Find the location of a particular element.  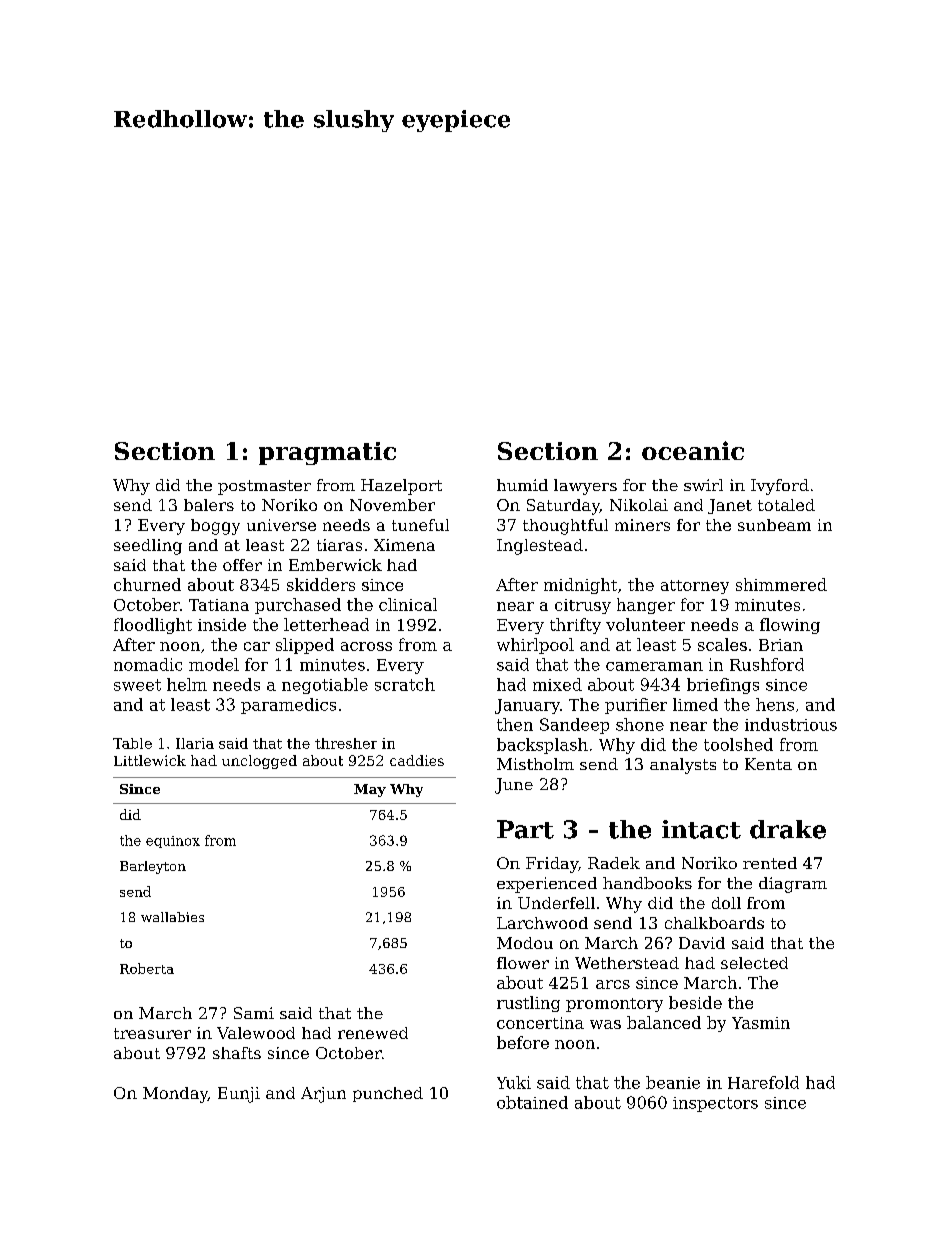

Monday is located at coordinates (175, 1095).
